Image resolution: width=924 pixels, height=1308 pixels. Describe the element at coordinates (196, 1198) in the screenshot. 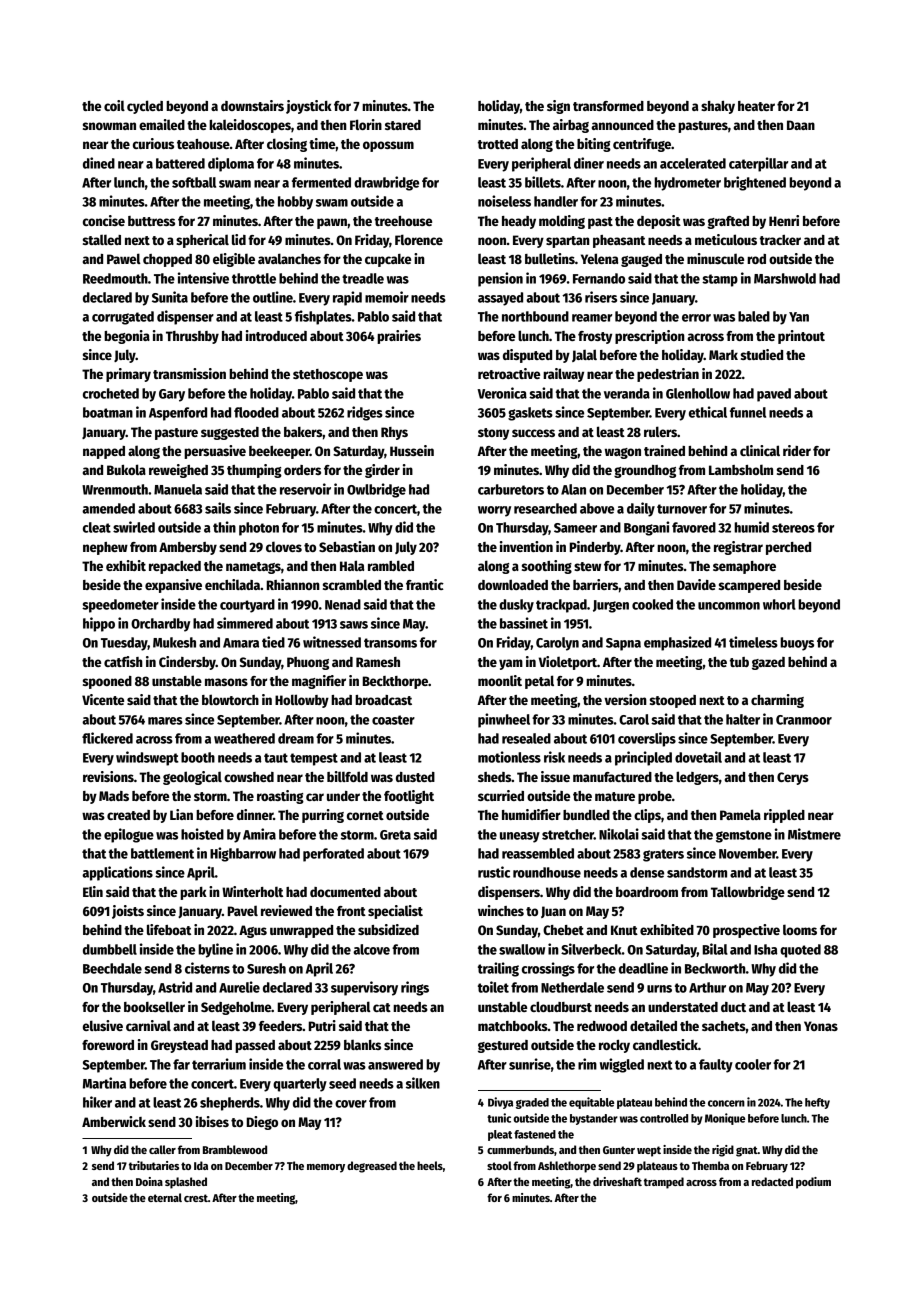

I see `crest` at that location.
